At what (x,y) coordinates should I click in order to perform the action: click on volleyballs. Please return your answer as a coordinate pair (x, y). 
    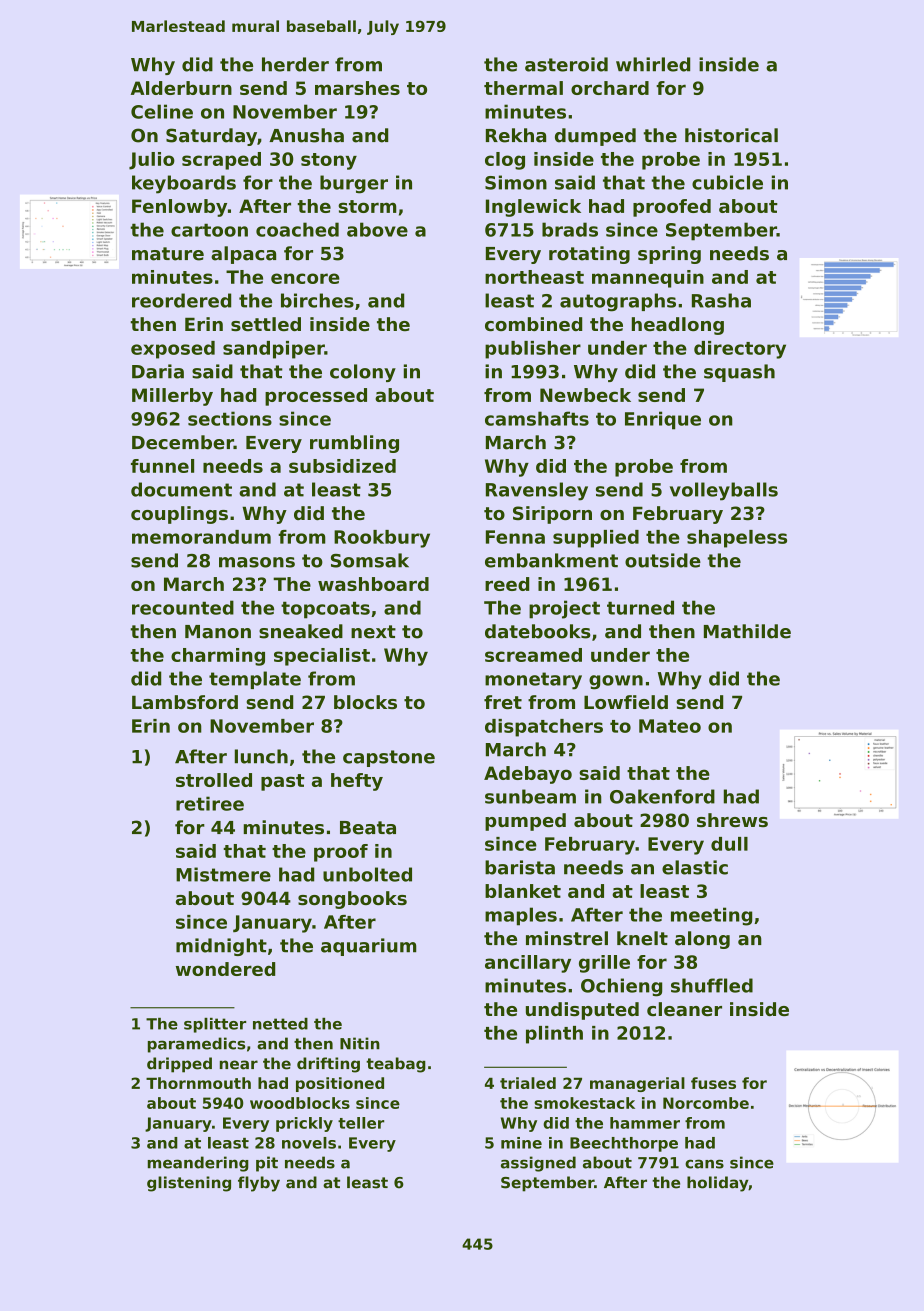
    Looking at the image, I should click on (724, 491).
